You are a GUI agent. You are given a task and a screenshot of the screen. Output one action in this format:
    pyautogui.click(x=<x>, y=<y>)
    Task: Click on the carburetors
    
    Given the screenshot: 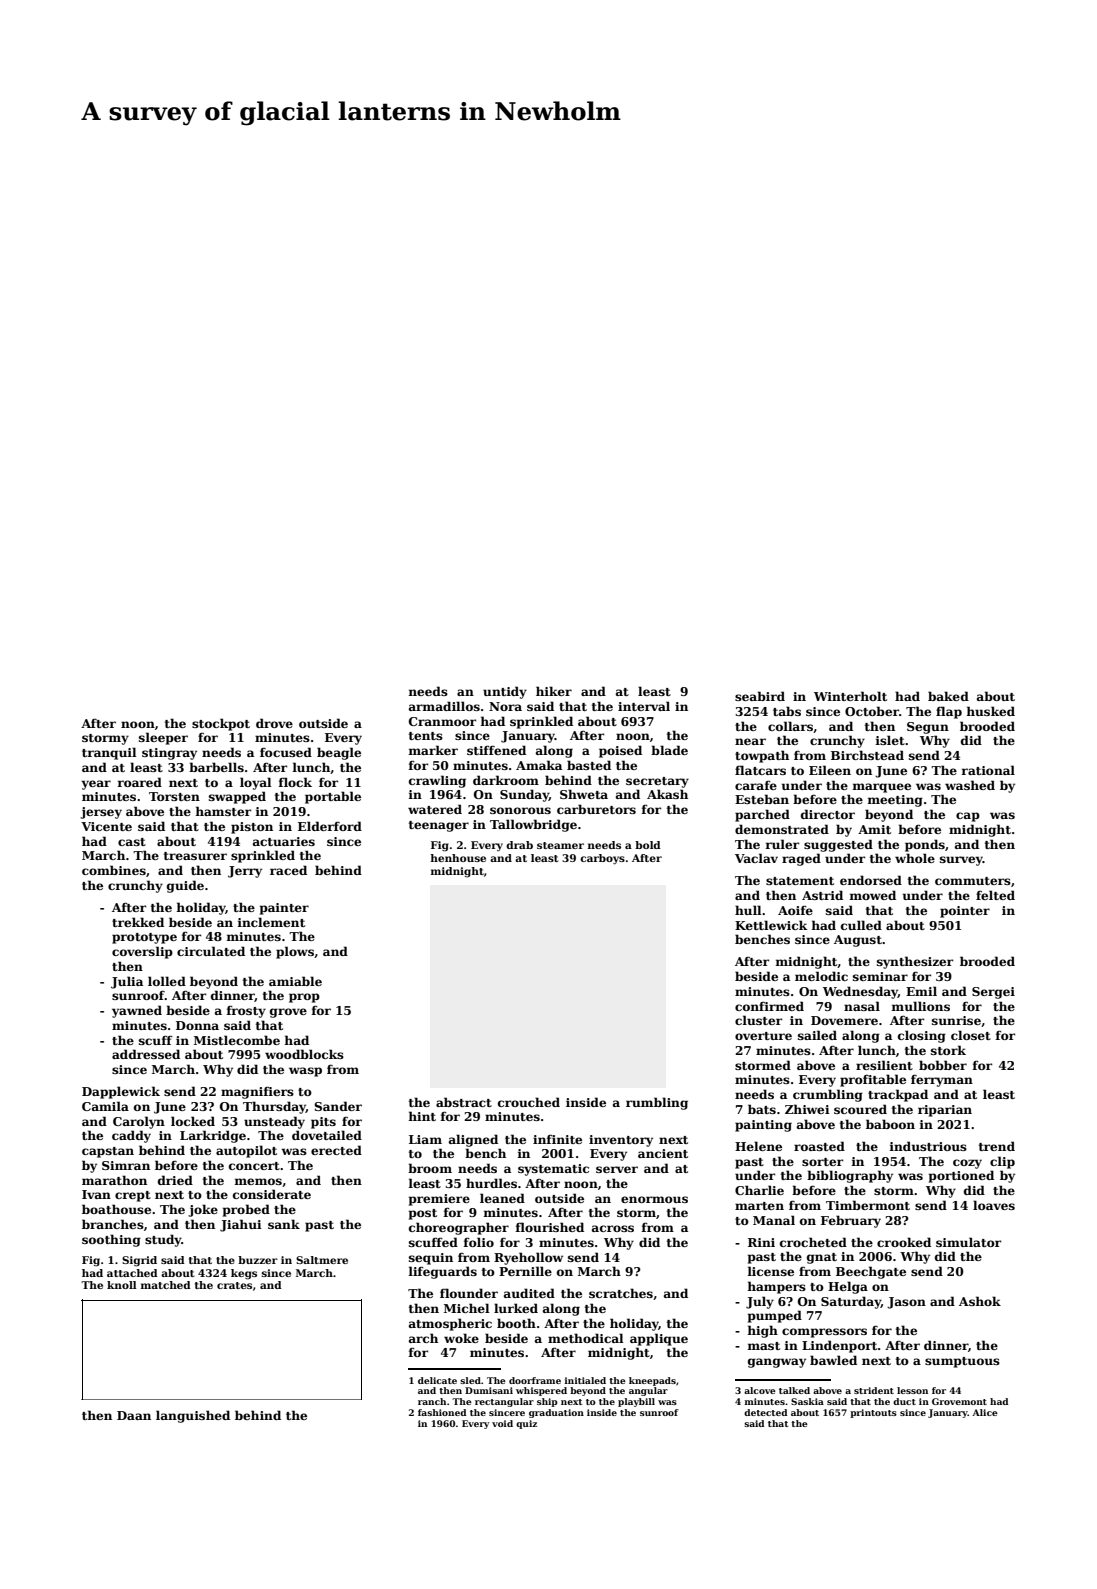 What is the action you would take?
    pyautogui.click(x=596, y=809)
